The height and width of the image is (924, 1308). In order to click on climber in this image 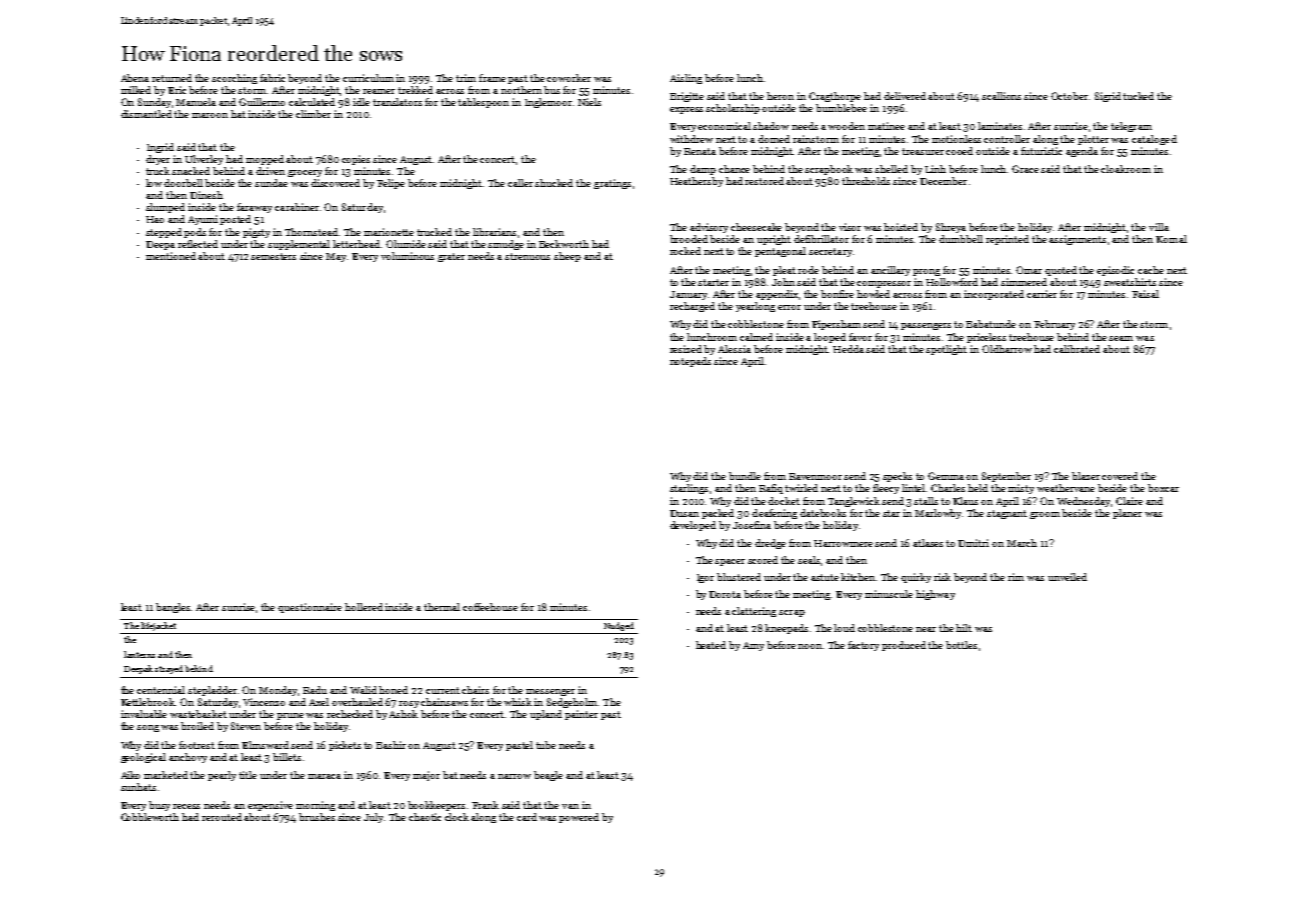, I will do `click(313, 114)`.
